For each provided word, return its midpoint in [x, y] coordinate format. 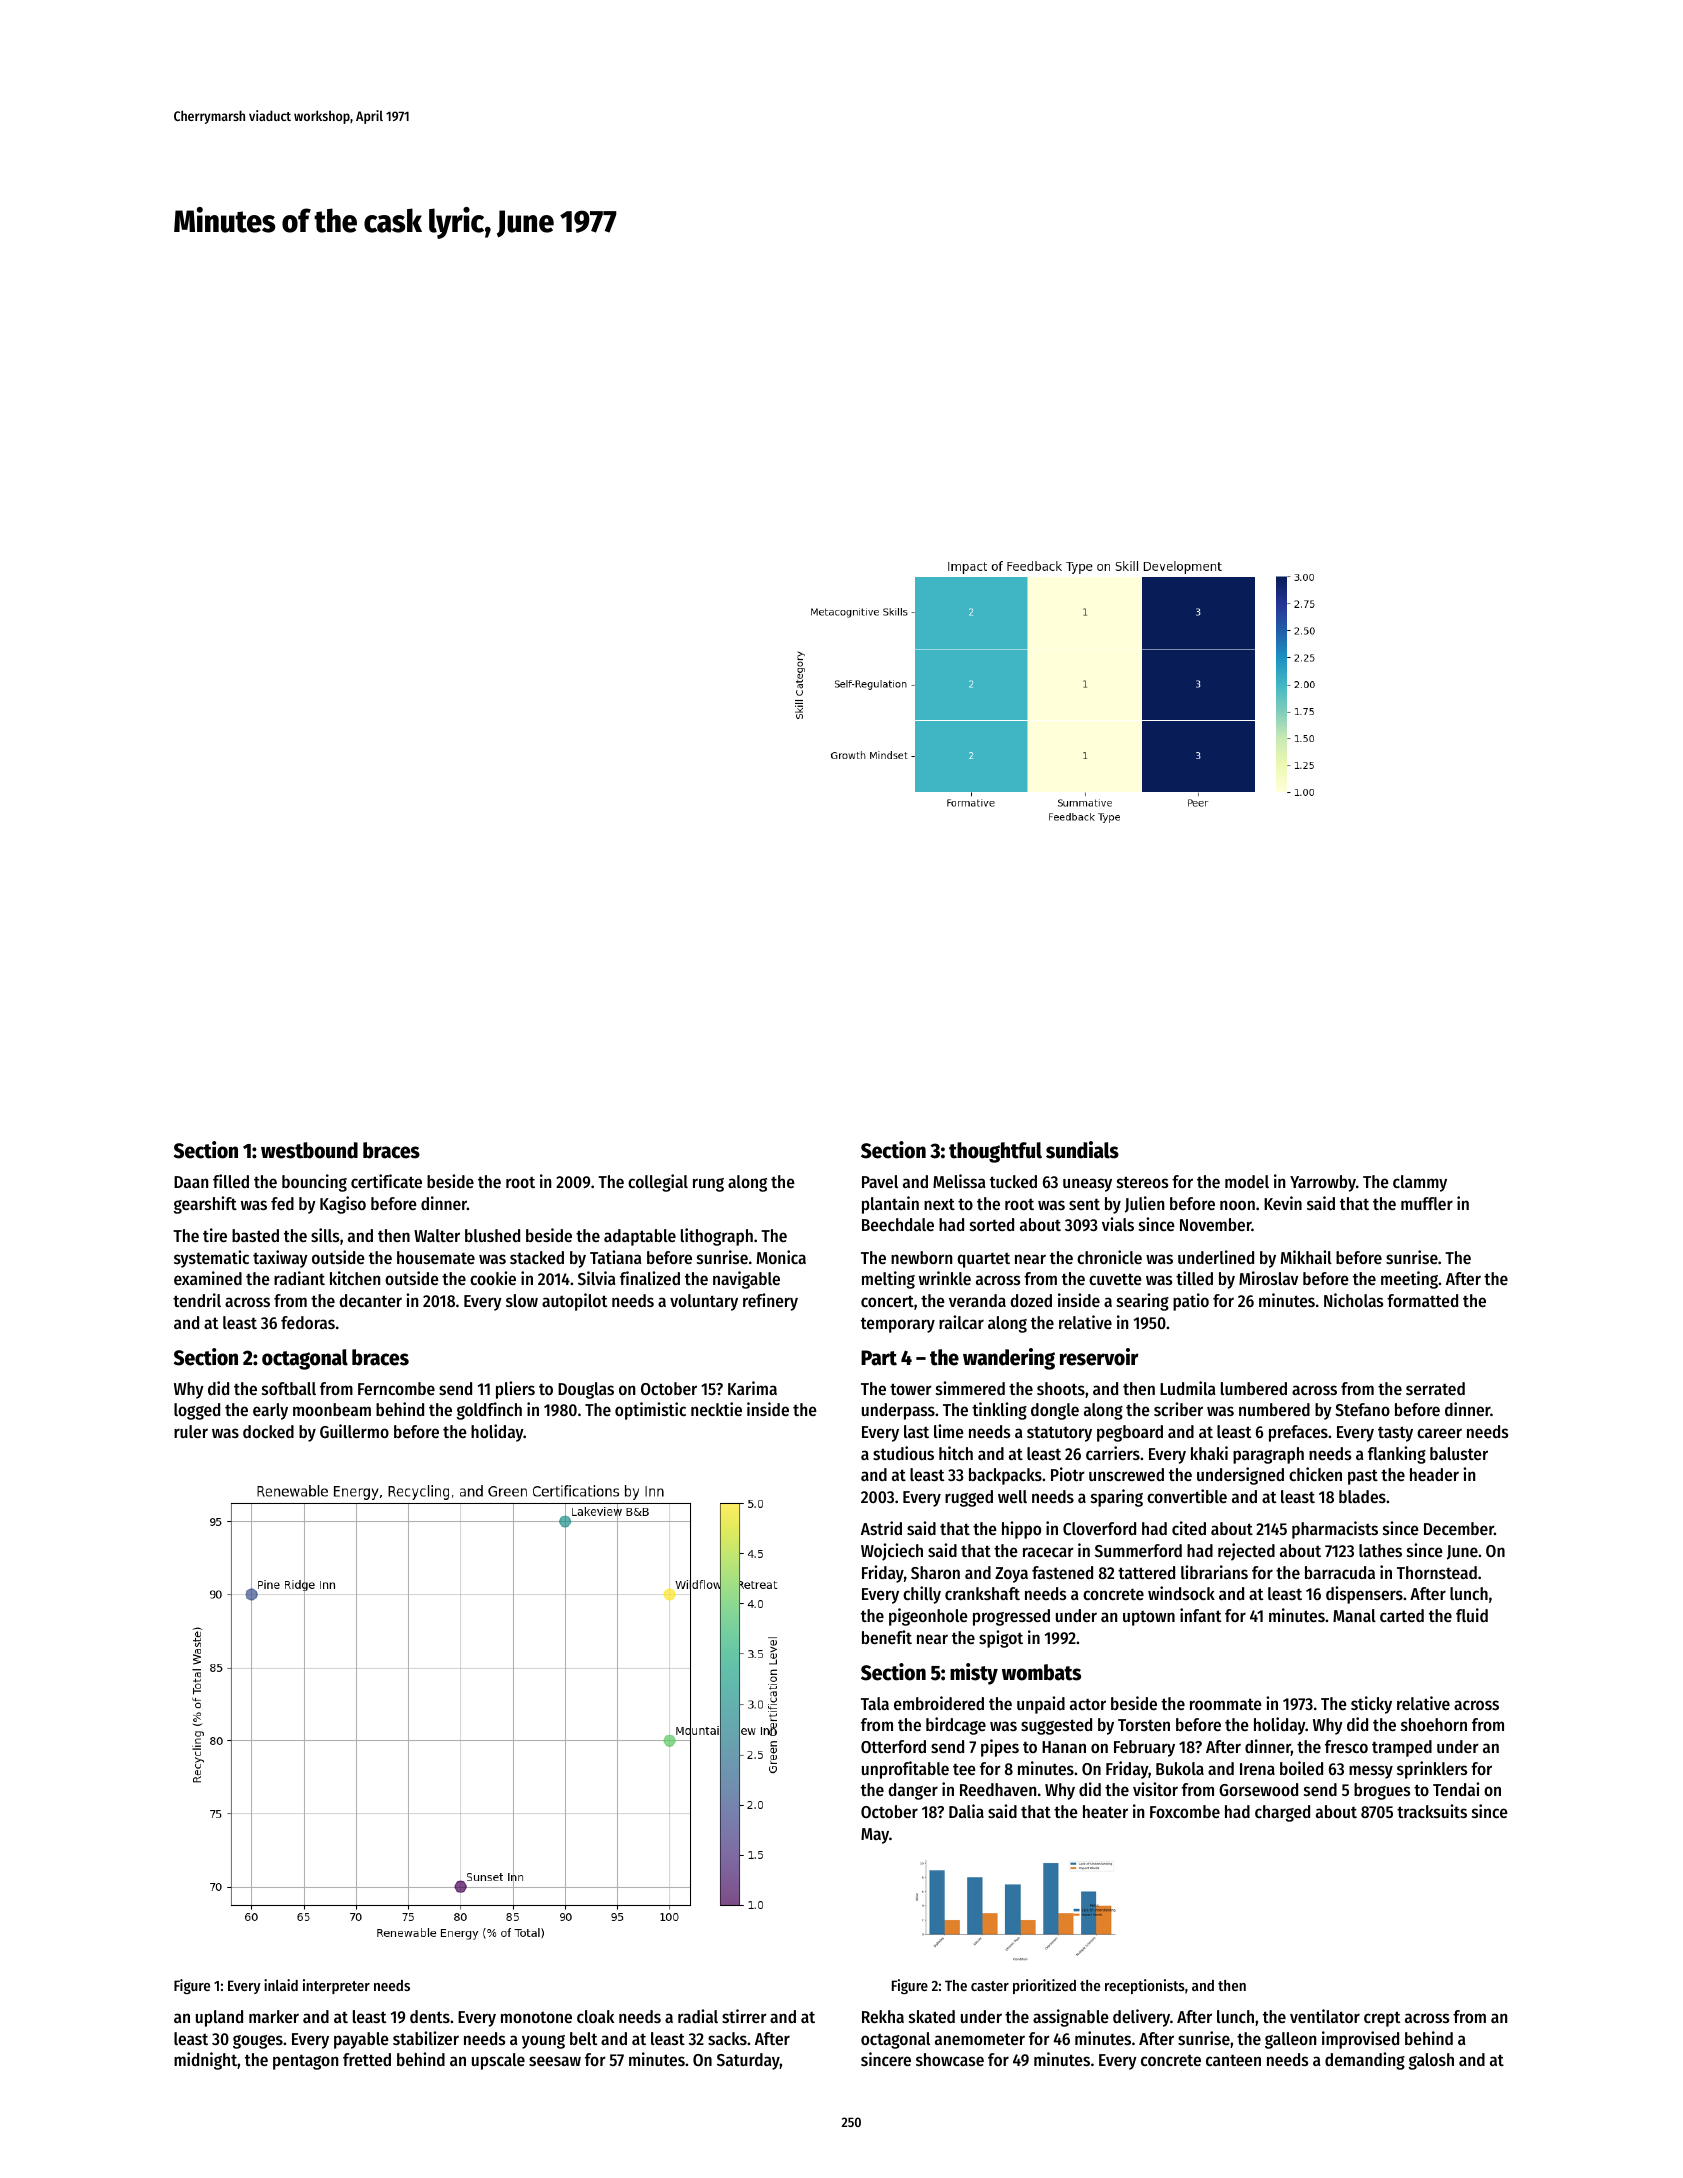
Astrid [881, 1528]
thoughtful [995, 1152]
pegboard [1130, 1433]
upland [219, 2018]
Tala [875, 1703]
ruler [191, 1431]
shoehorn [1434, 1724]
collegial [658, 1183]
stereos [1142, 1182]
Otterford [893, 1746]
